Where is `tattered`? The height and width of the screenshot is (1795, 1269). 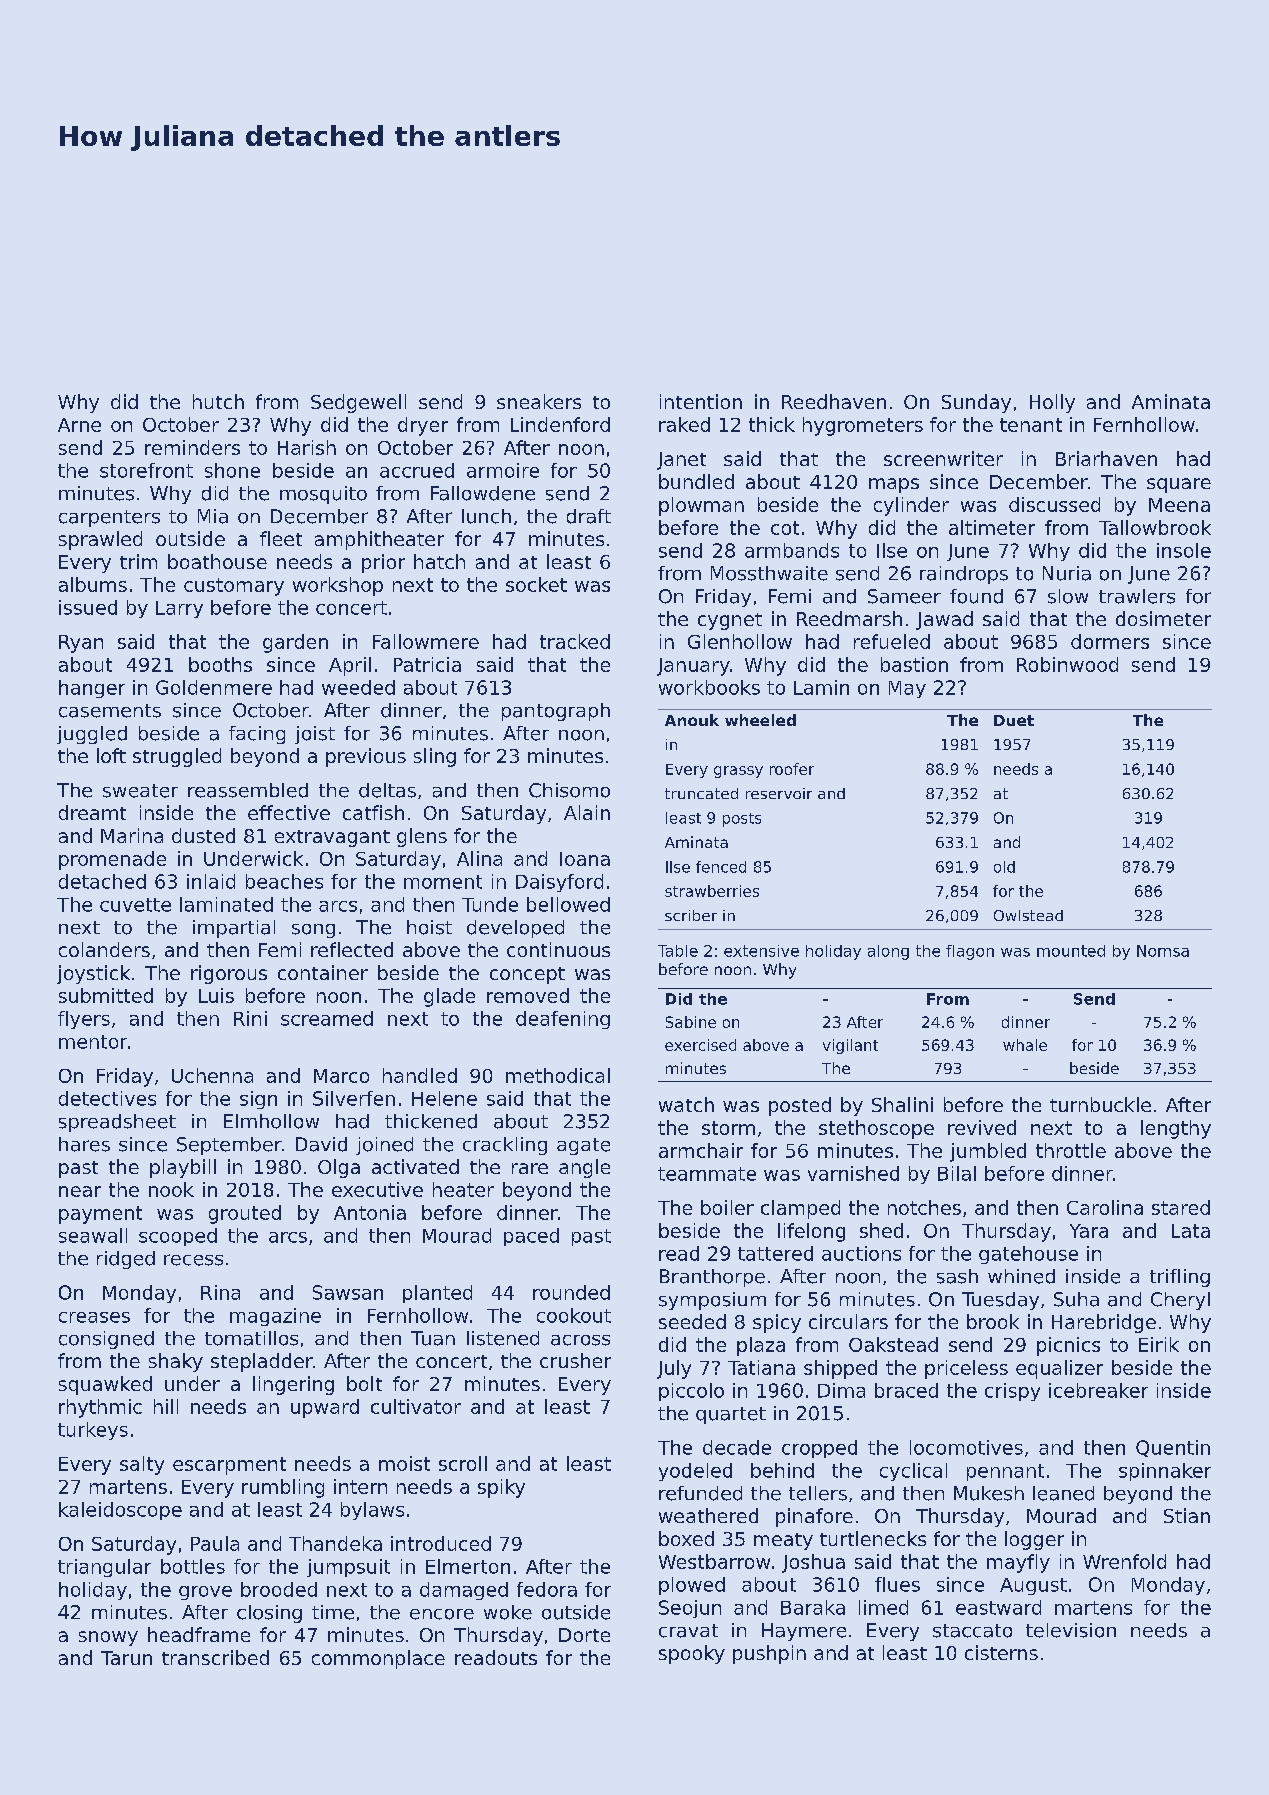 tattered is located at coordinates (775, 1253).
